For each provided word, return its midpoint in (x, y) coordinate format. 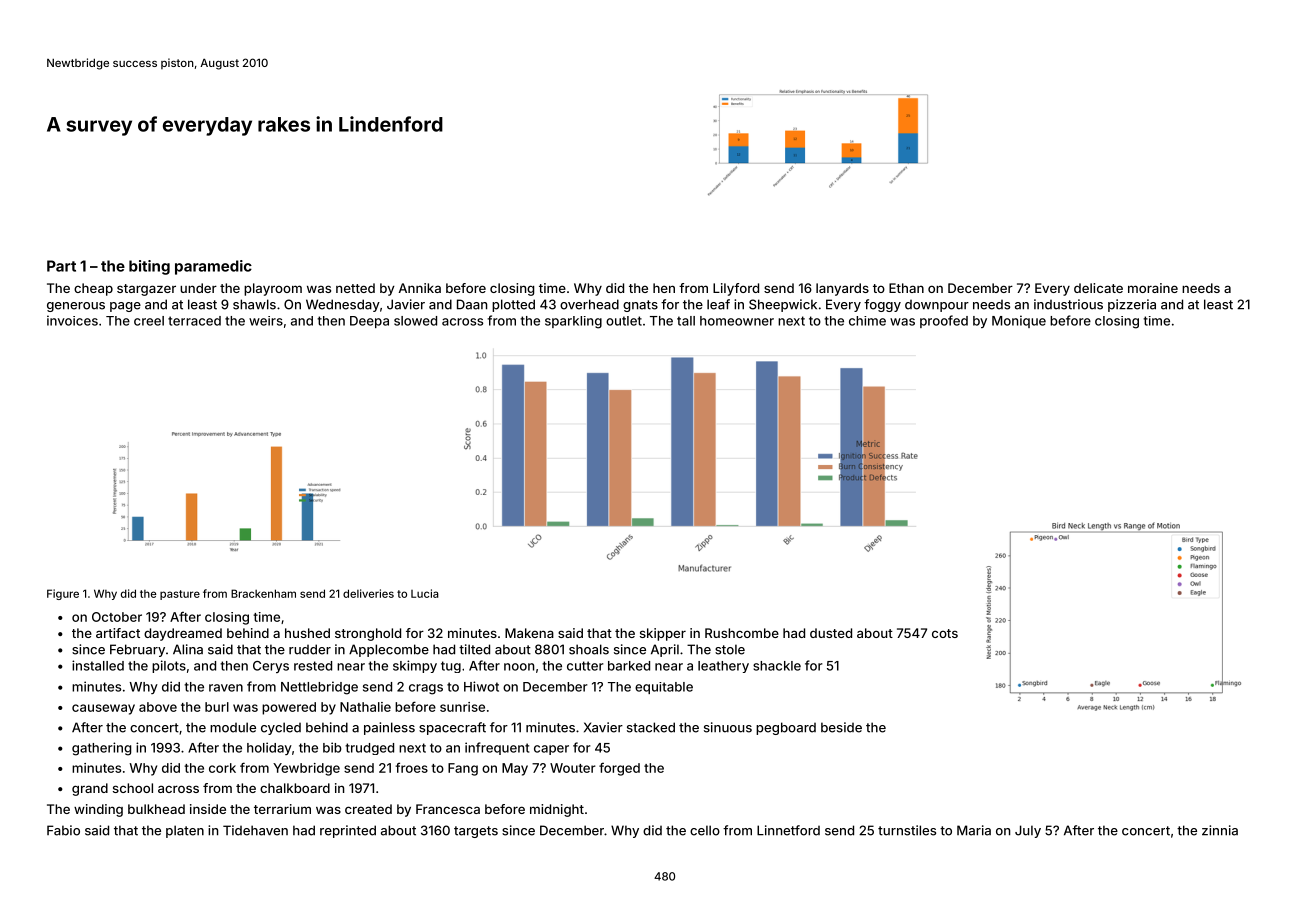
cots (945, 633)
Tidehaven (255, 830)
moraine (1153, 288)
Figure (63, 594)
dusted (831, 633)
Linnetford (788, 830)
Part (61, 266)
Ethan (906, 288)
